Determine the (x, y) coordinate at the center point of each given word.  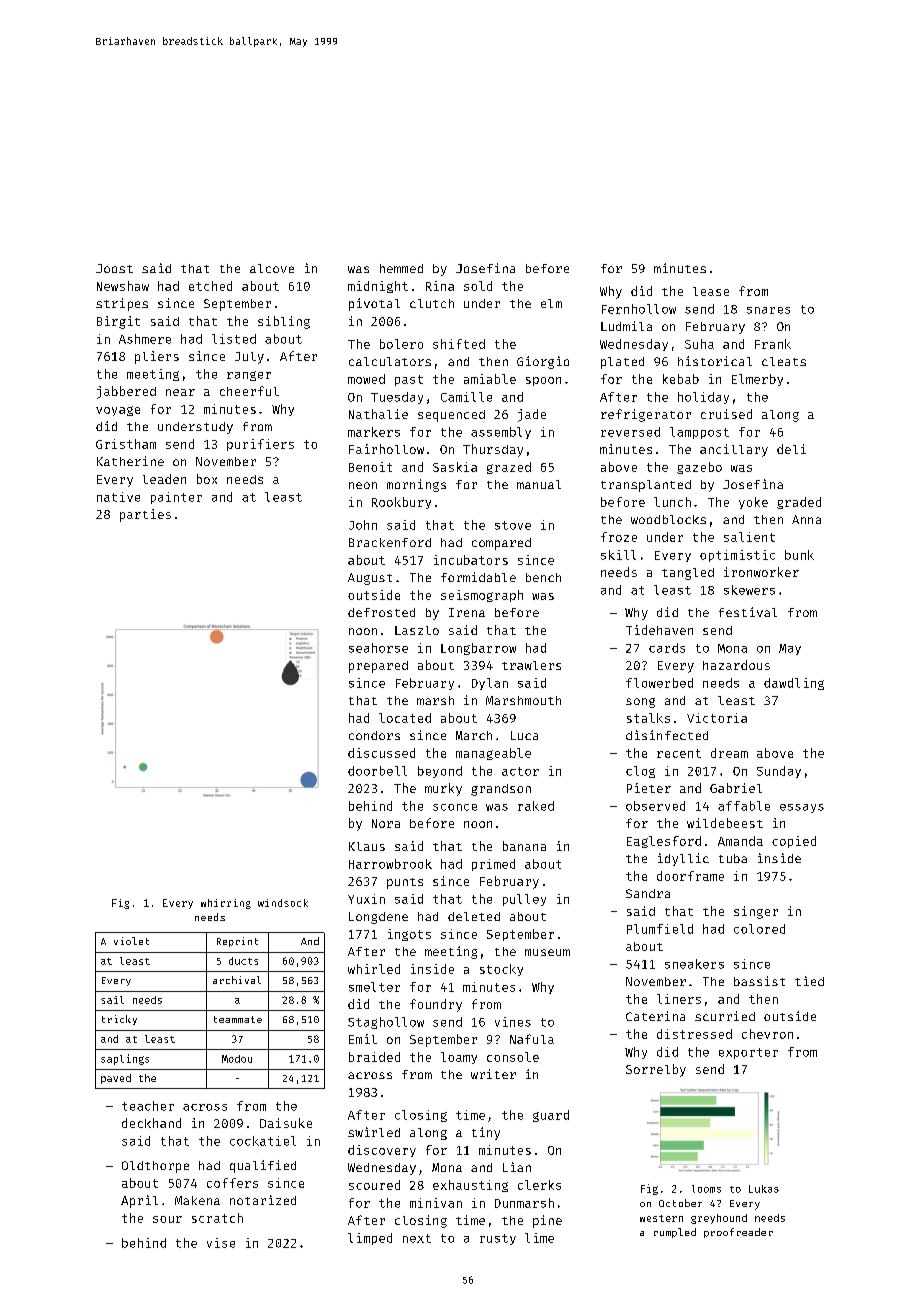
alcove (272, 268)
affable (744, 806)
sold (478, 286)
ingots (409, 935)
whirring (226, 904)
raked (536, 806)
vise (221, 1243)
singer (756, 912)
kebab (681, 379)
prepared (378, 667)
